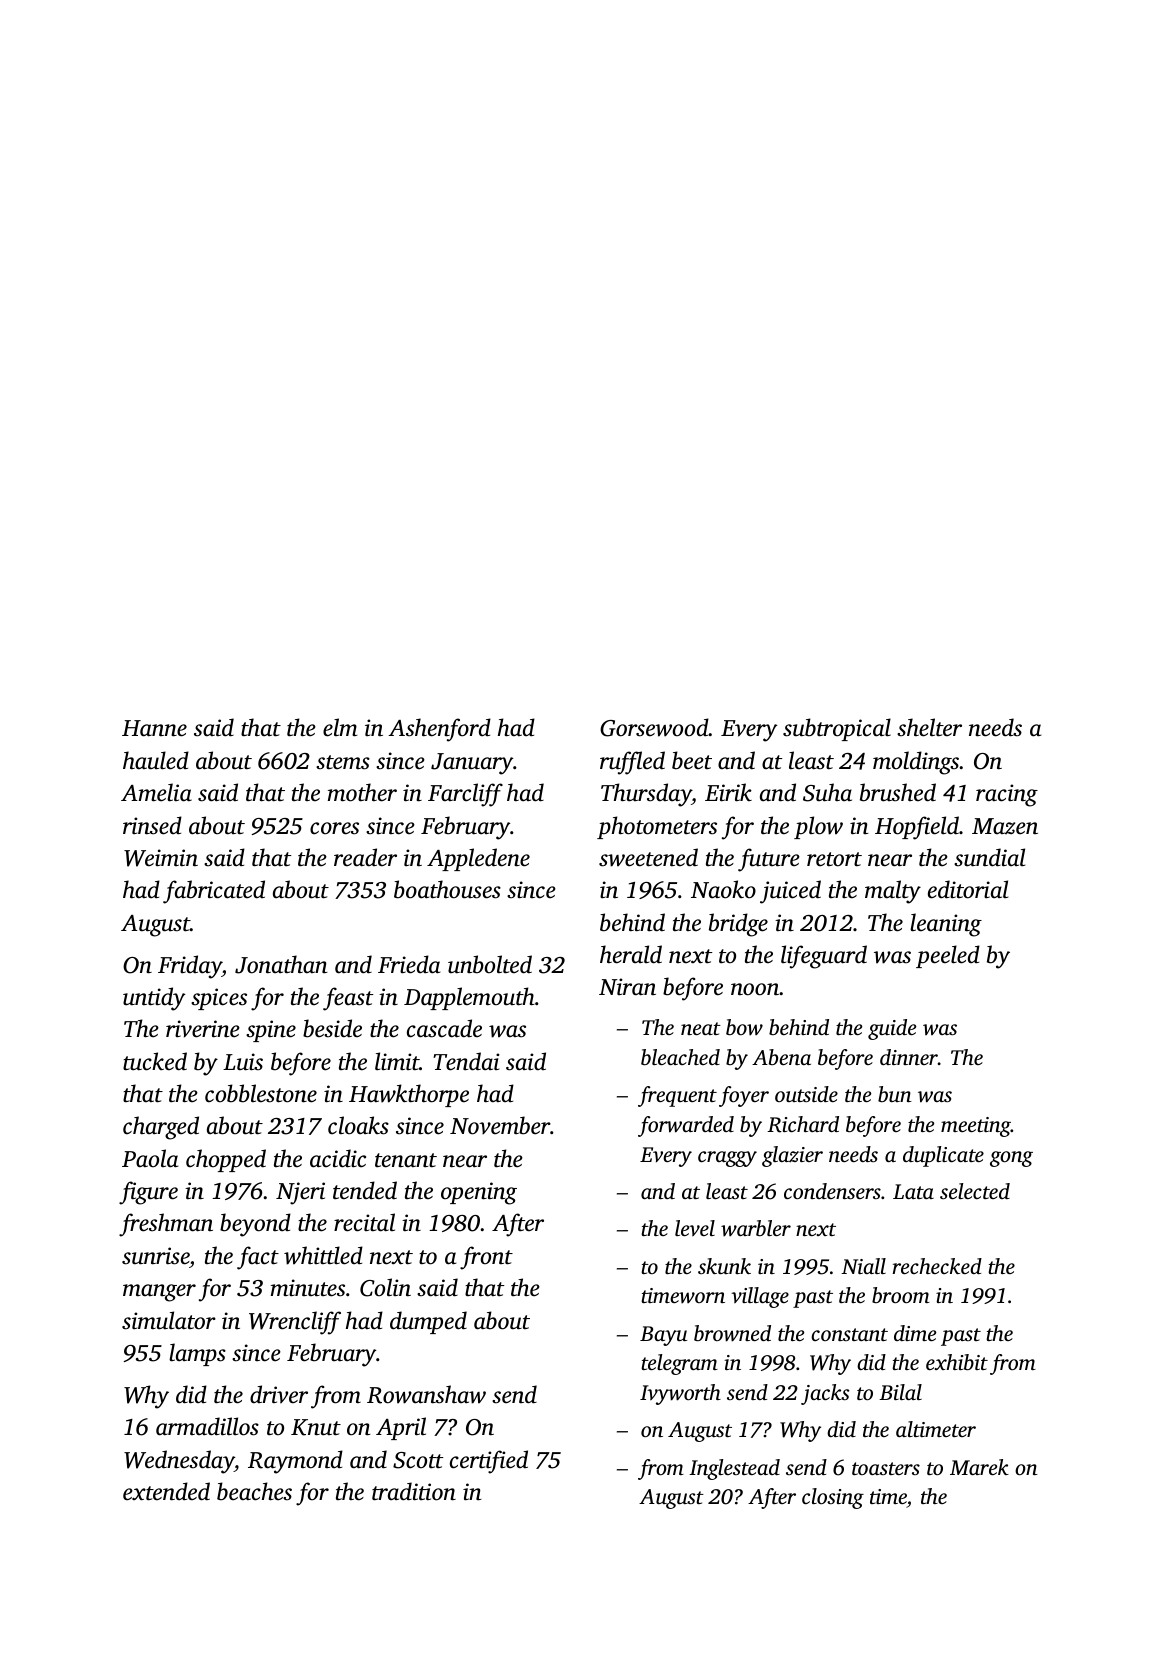  I want to click on Niran, so click(627, 987).
